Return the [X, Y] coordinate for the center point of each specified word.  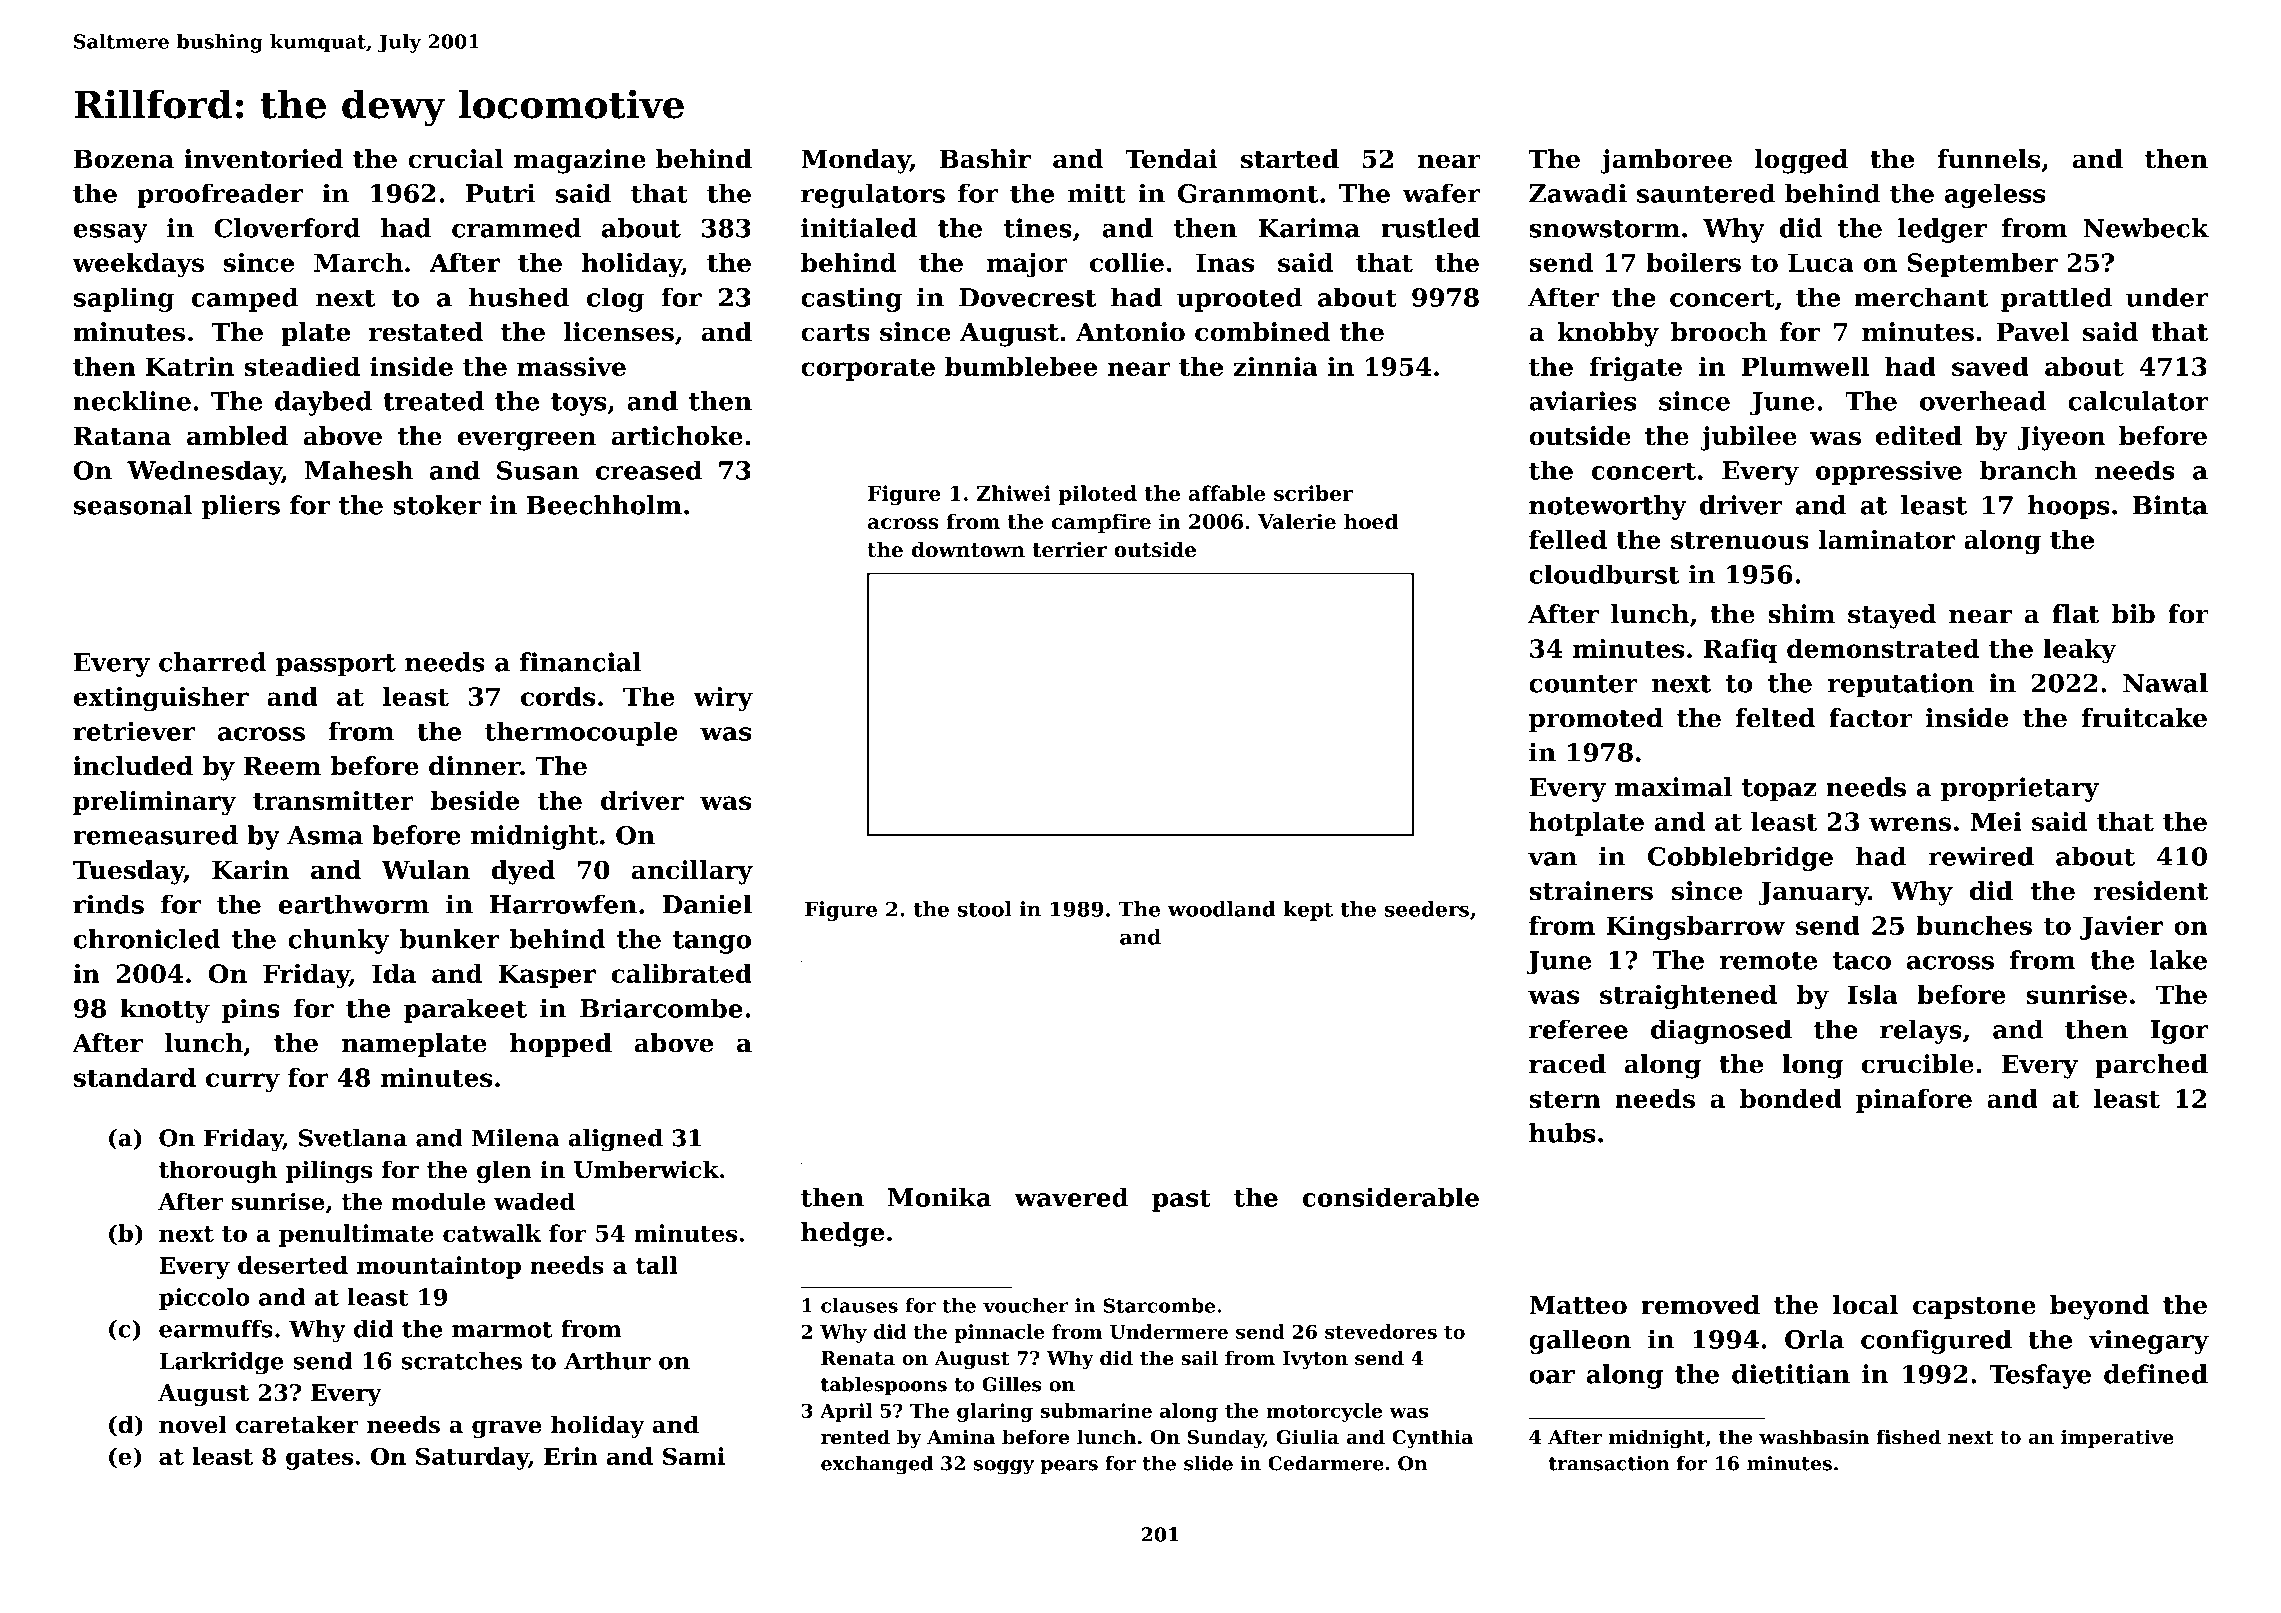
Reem [282, 766]
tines [1038, 228]
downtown [968, 549]
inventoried [263, 159]
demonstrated [1883, 648]
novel [193, 1424]
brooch [1719, 332]
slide [1208, 1463]
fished [1909, 1437]
